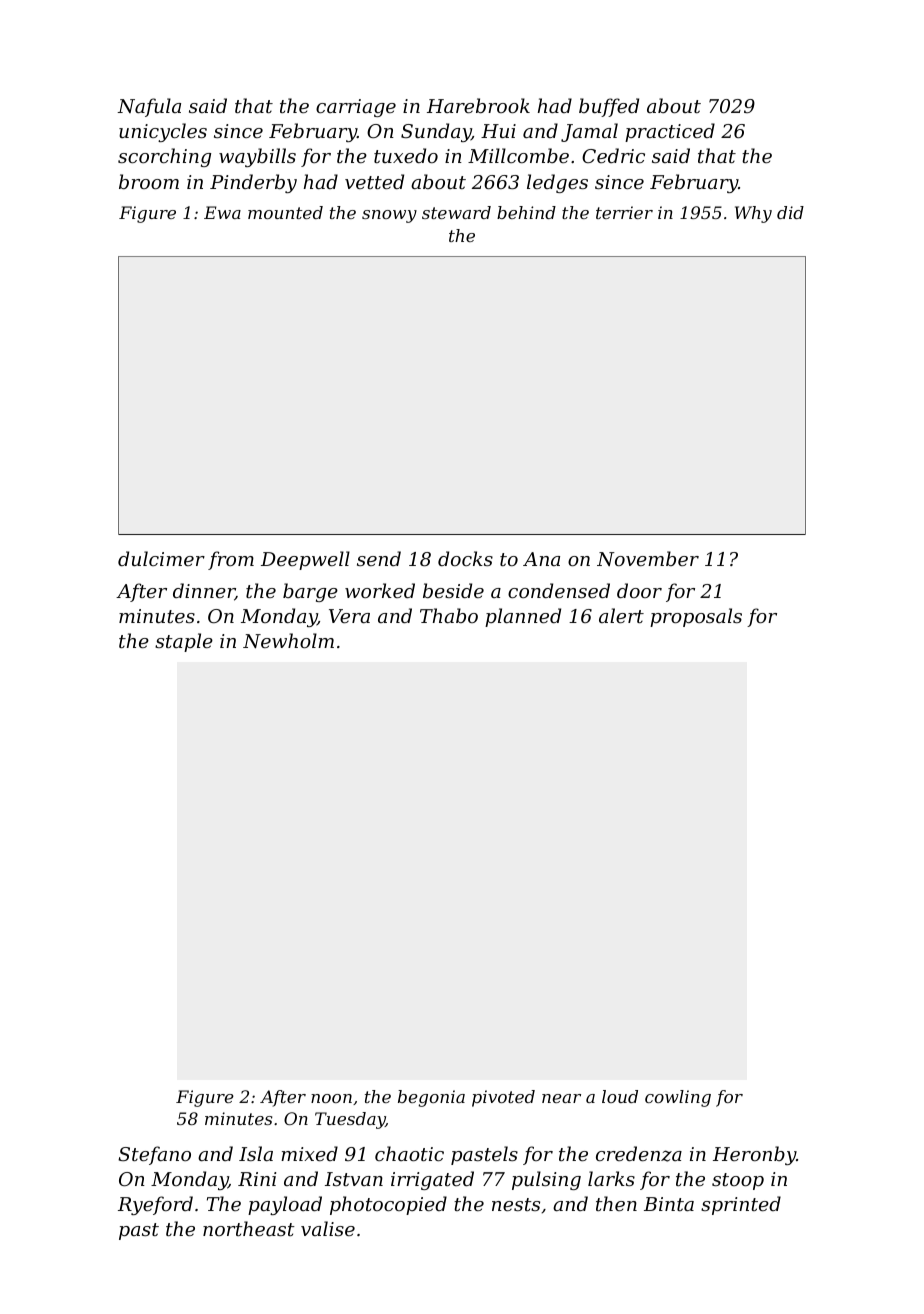  I want to click on Why, so click(753, 214).
